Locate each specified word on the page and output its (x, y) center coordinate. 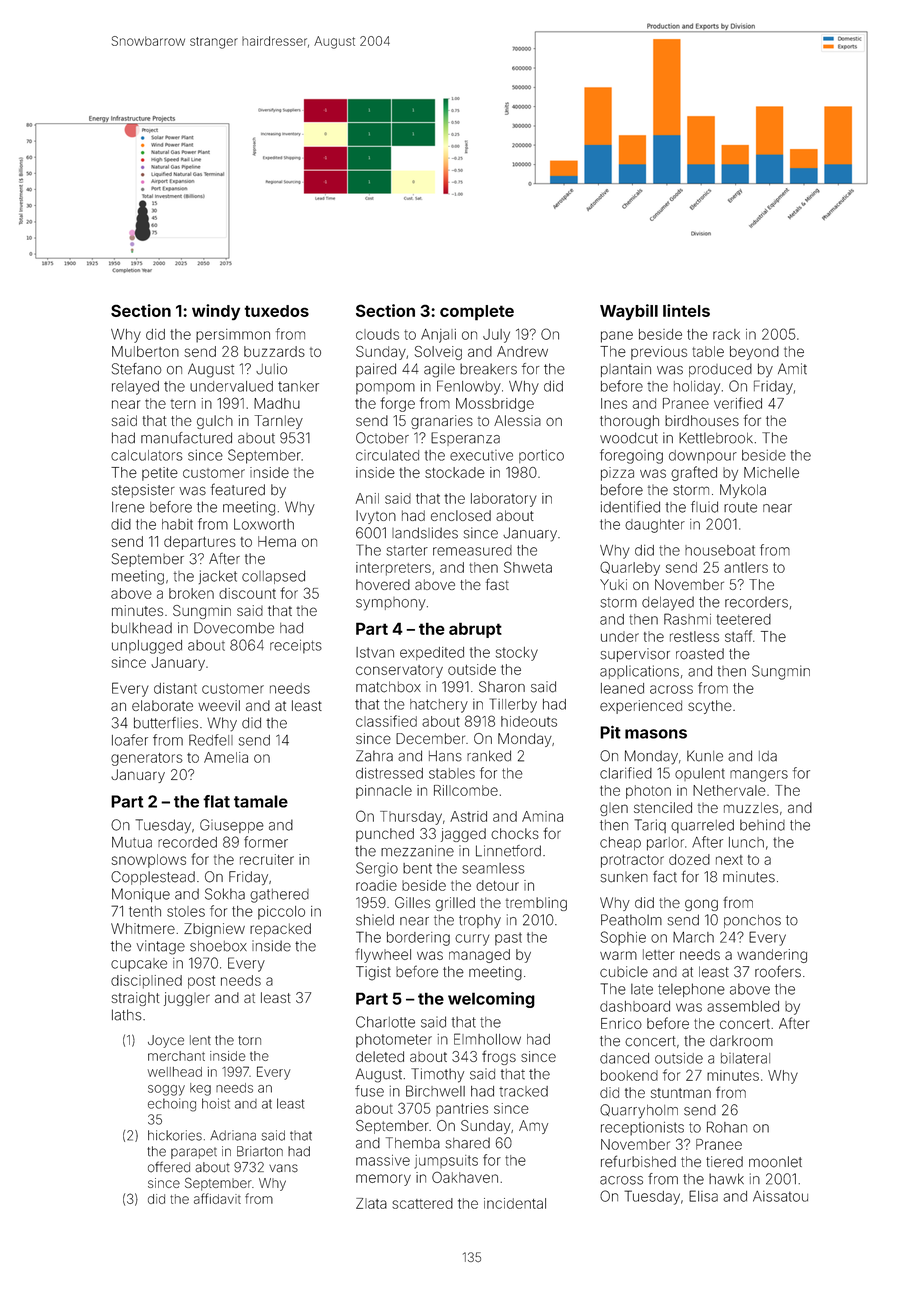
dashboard (635, 1006)
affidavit (217, 1198)
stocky (517, 654)
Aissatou (780, 1196)
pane (617, 337)
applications (639, 672)
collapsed (273, 577)
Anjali (438, 336)
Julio (271, 369)
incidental (515, 1203)
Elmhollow (487, 1039)
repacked (280, 930)
